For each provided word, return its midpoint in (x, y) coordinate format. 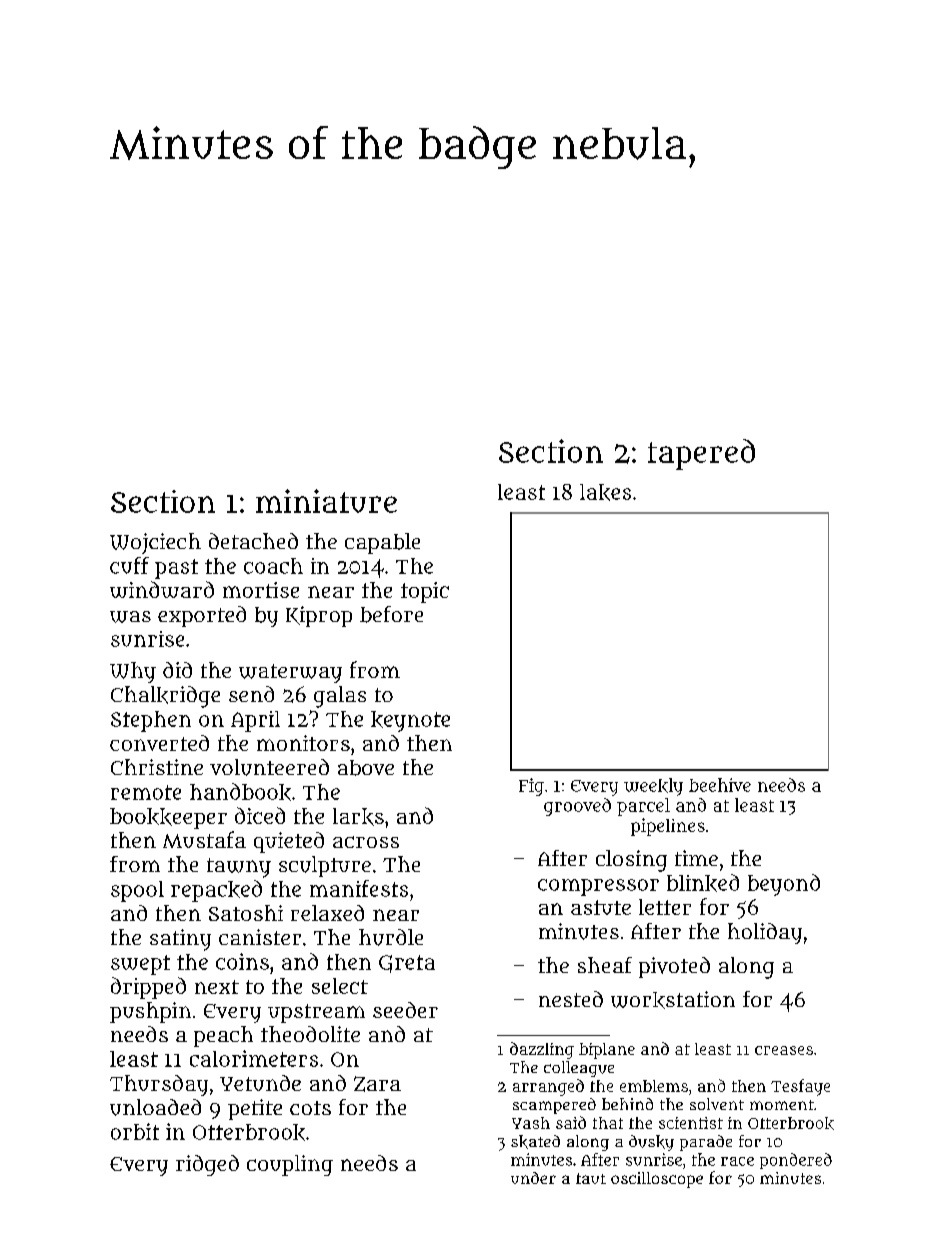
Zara (377, 1084)
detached (253, 541)
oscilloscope (657, 1180)
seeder (405, 1010)
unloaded (155, 1107)
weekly (653, 787)
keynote (410, 721)
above (366, 768)
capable (382, 543)
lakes (605, 492)
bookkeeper (168, 818)
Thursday (159, 1085)
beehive (720, 785)
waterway (290, 673)
